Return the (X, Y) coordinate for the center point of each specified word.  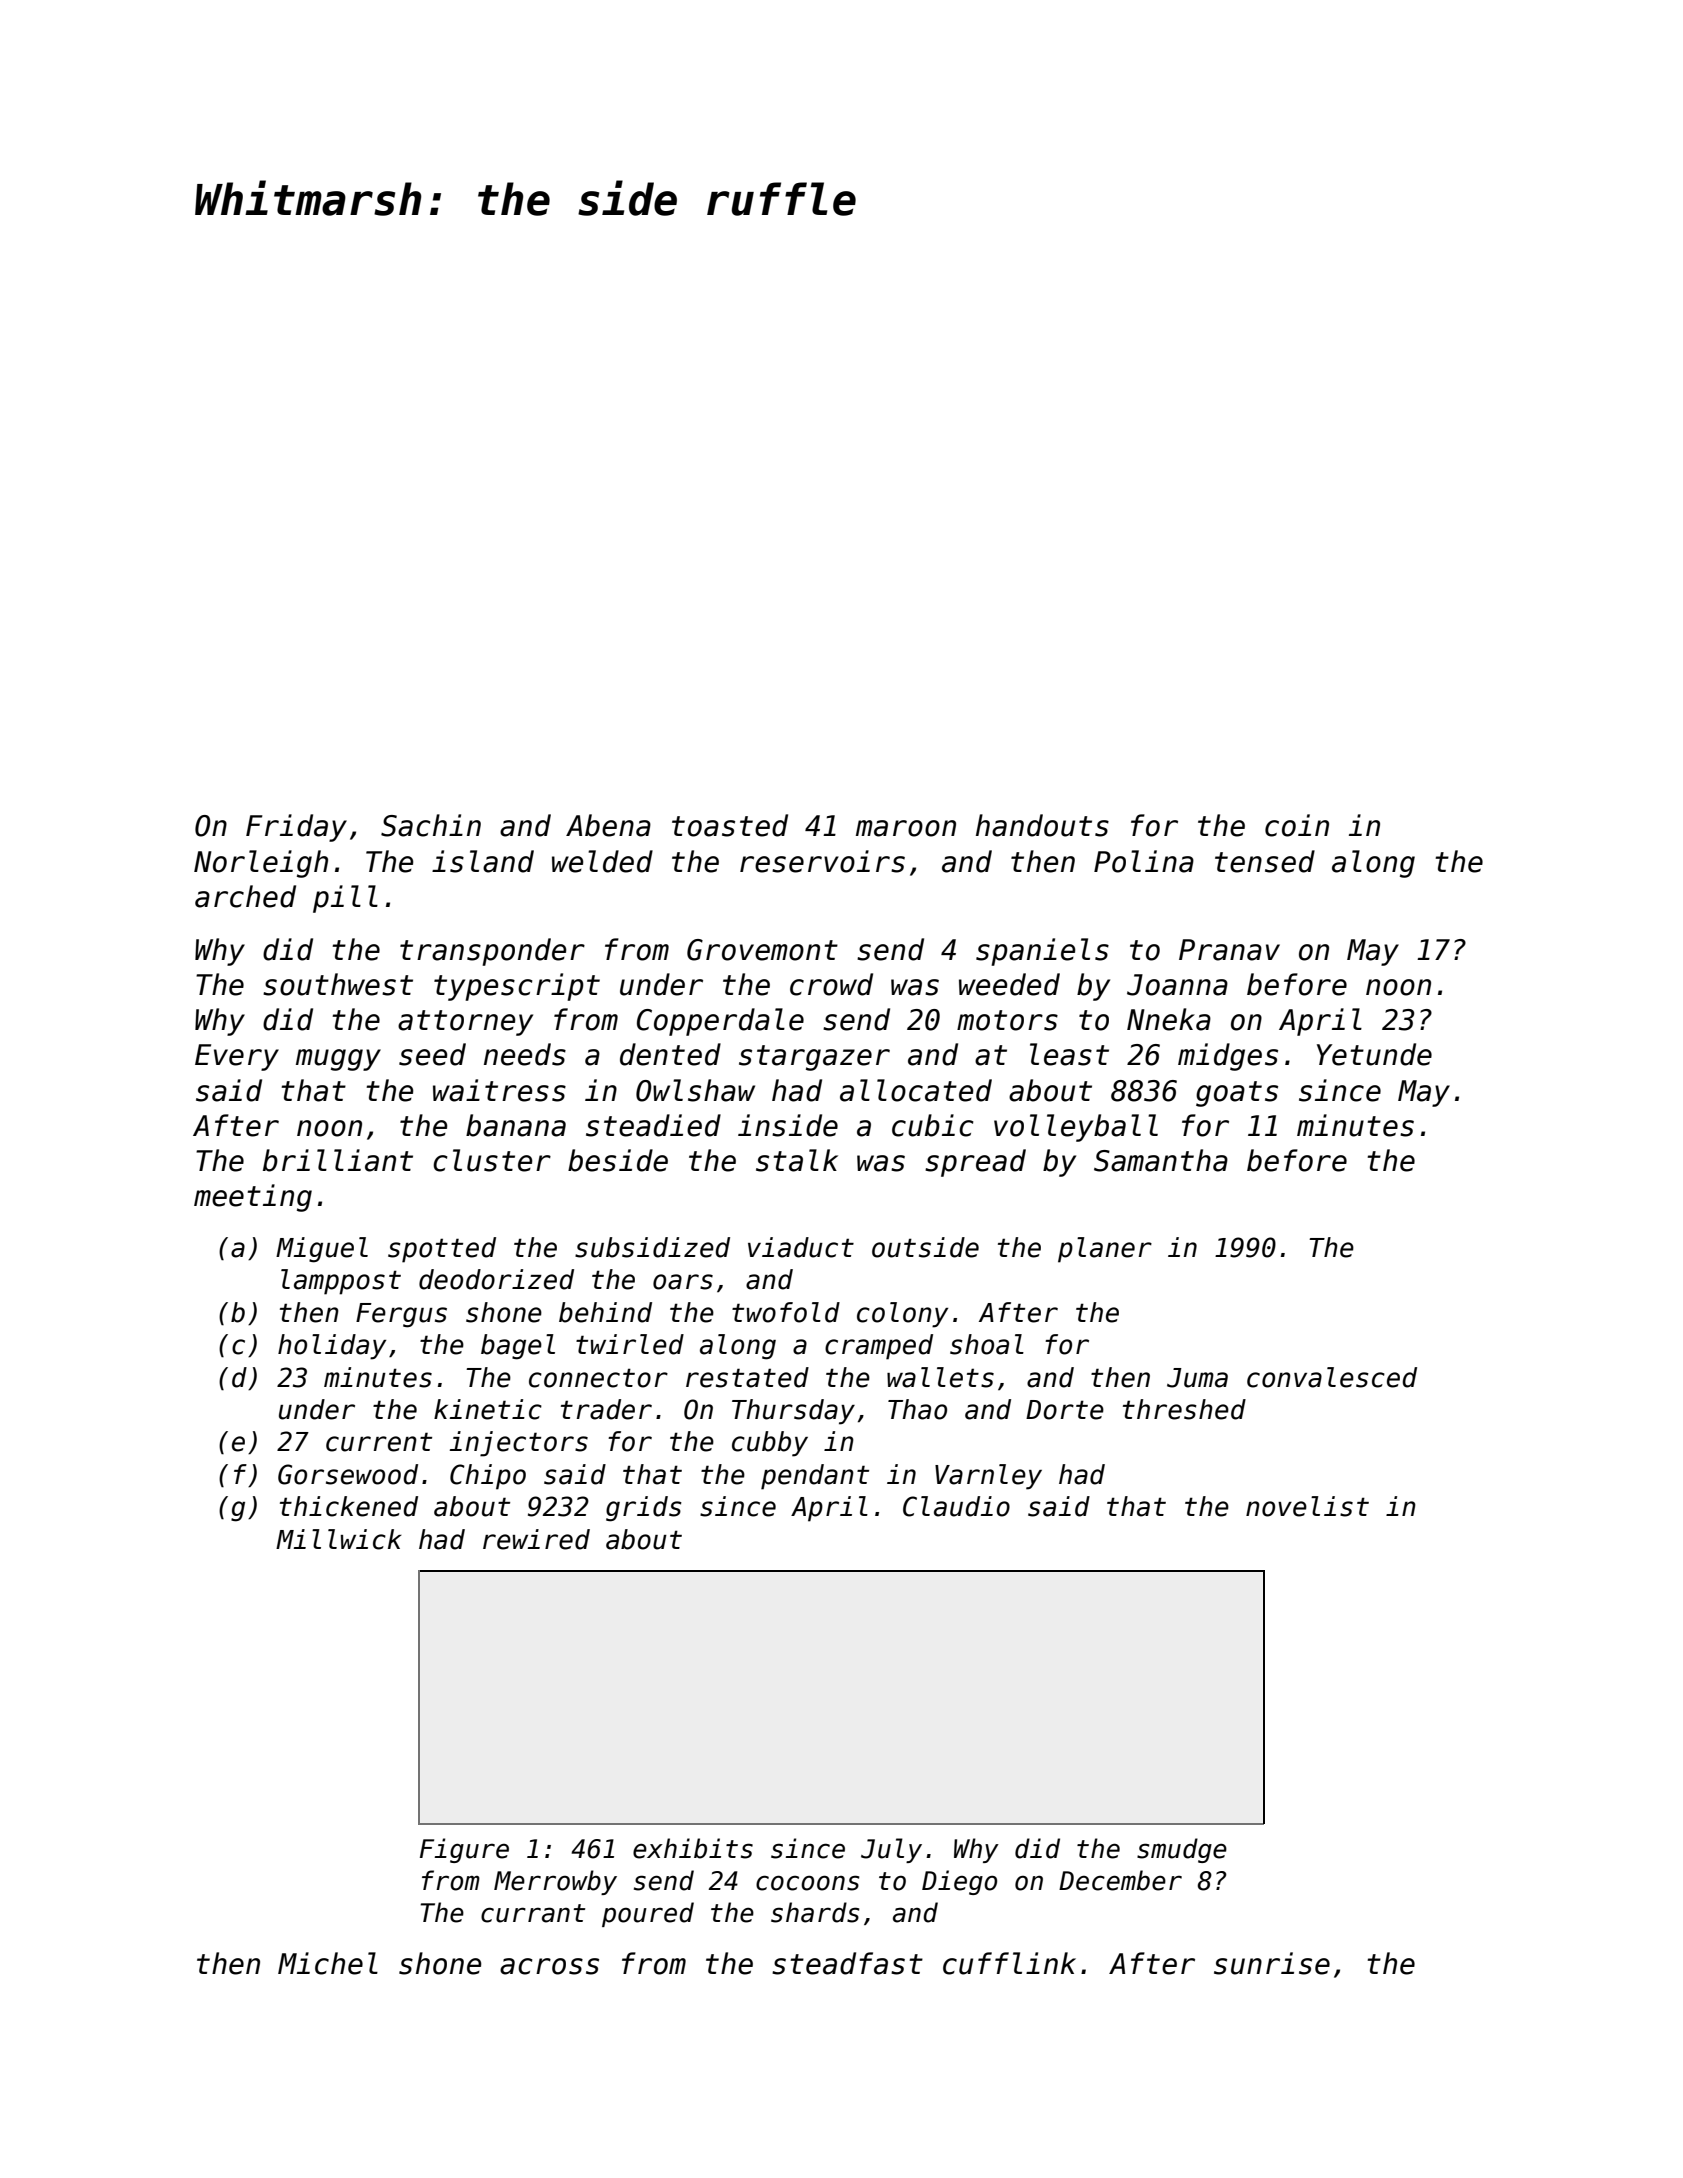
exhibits (693, 1848)
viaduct (801, 1247)
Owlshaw (695, 1090)
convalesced (1332, 1377)
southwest (338, 984)
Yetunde (1374, 1054)
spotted (442, 1250)
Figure (464, 1850)
